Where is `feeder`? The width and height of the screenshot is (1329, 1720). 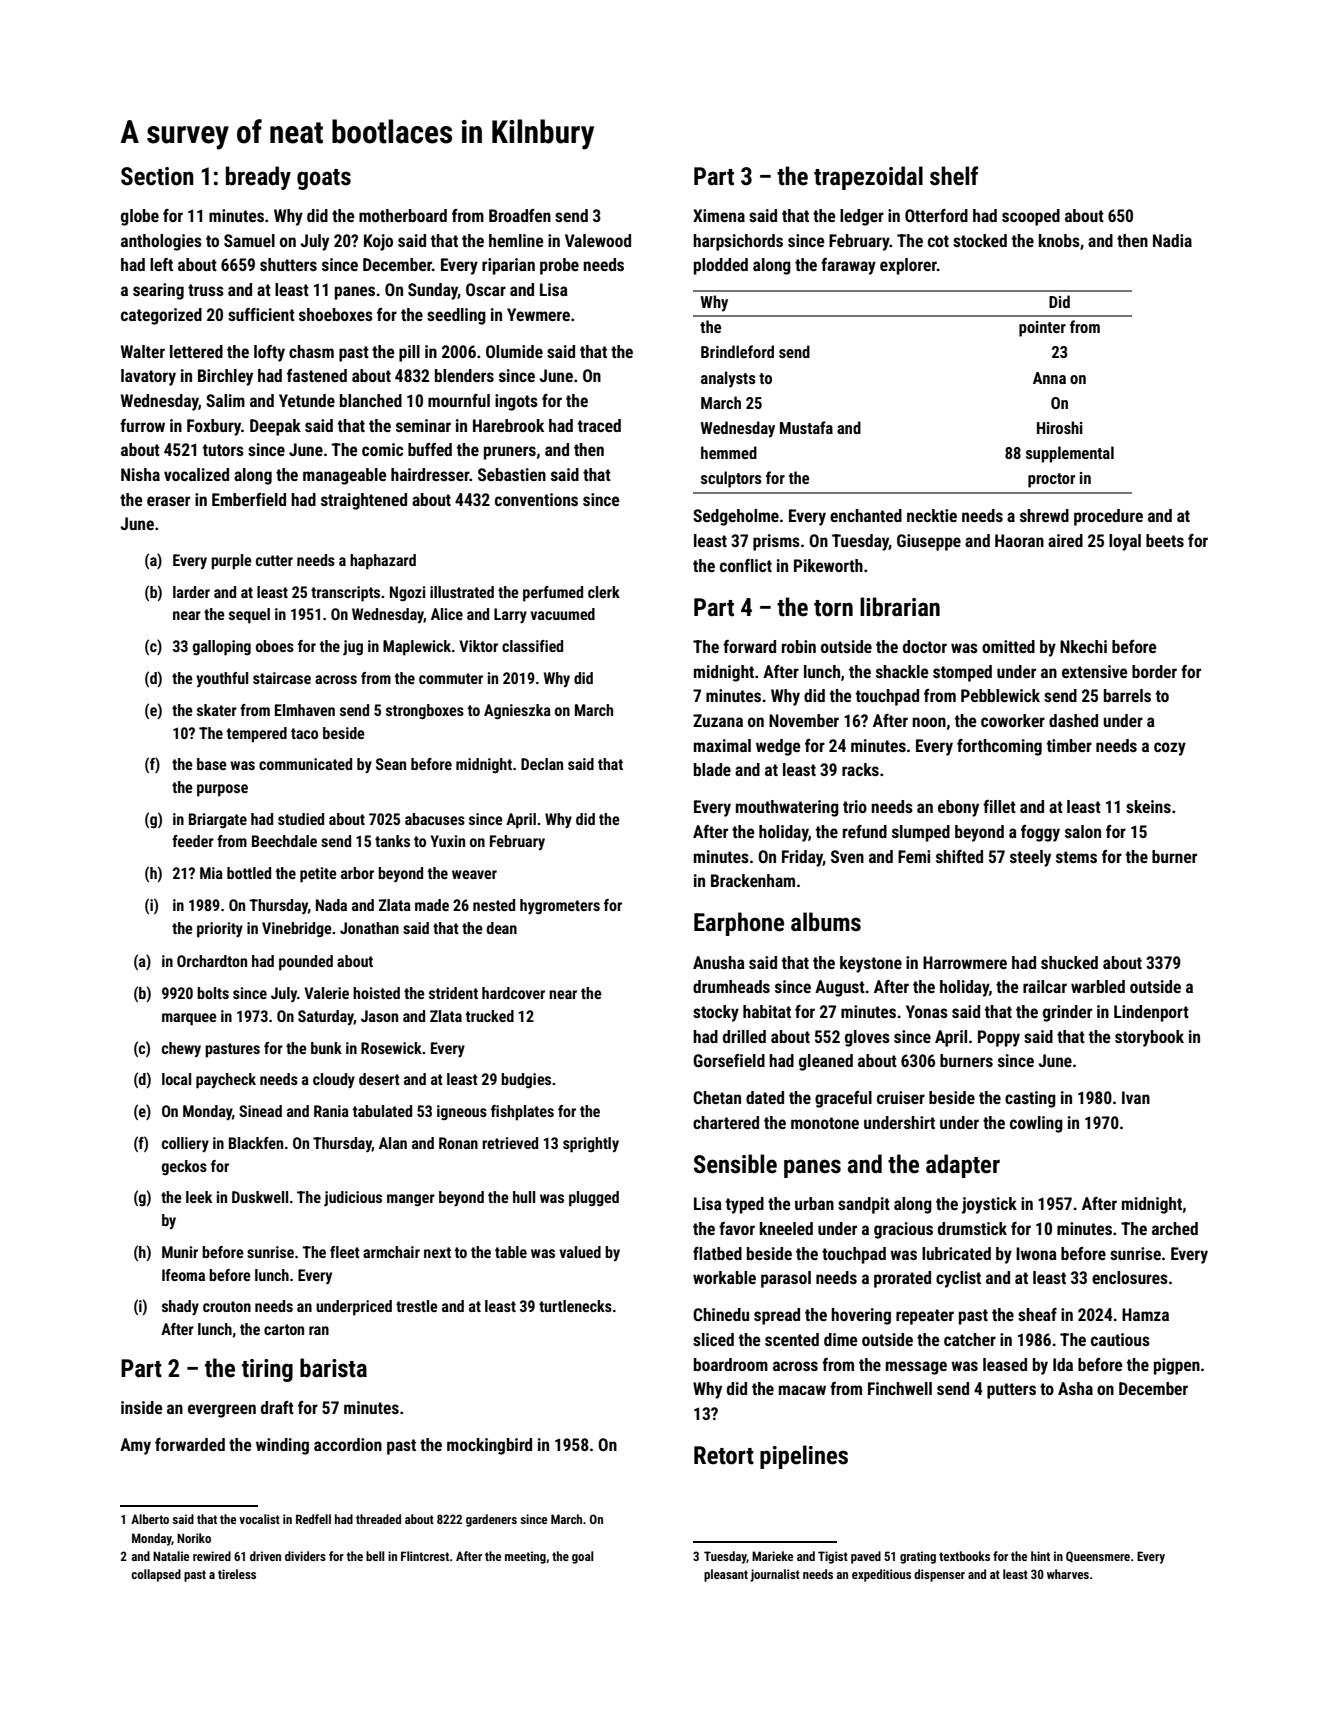
feeder is located at coordinates (193, 841).
